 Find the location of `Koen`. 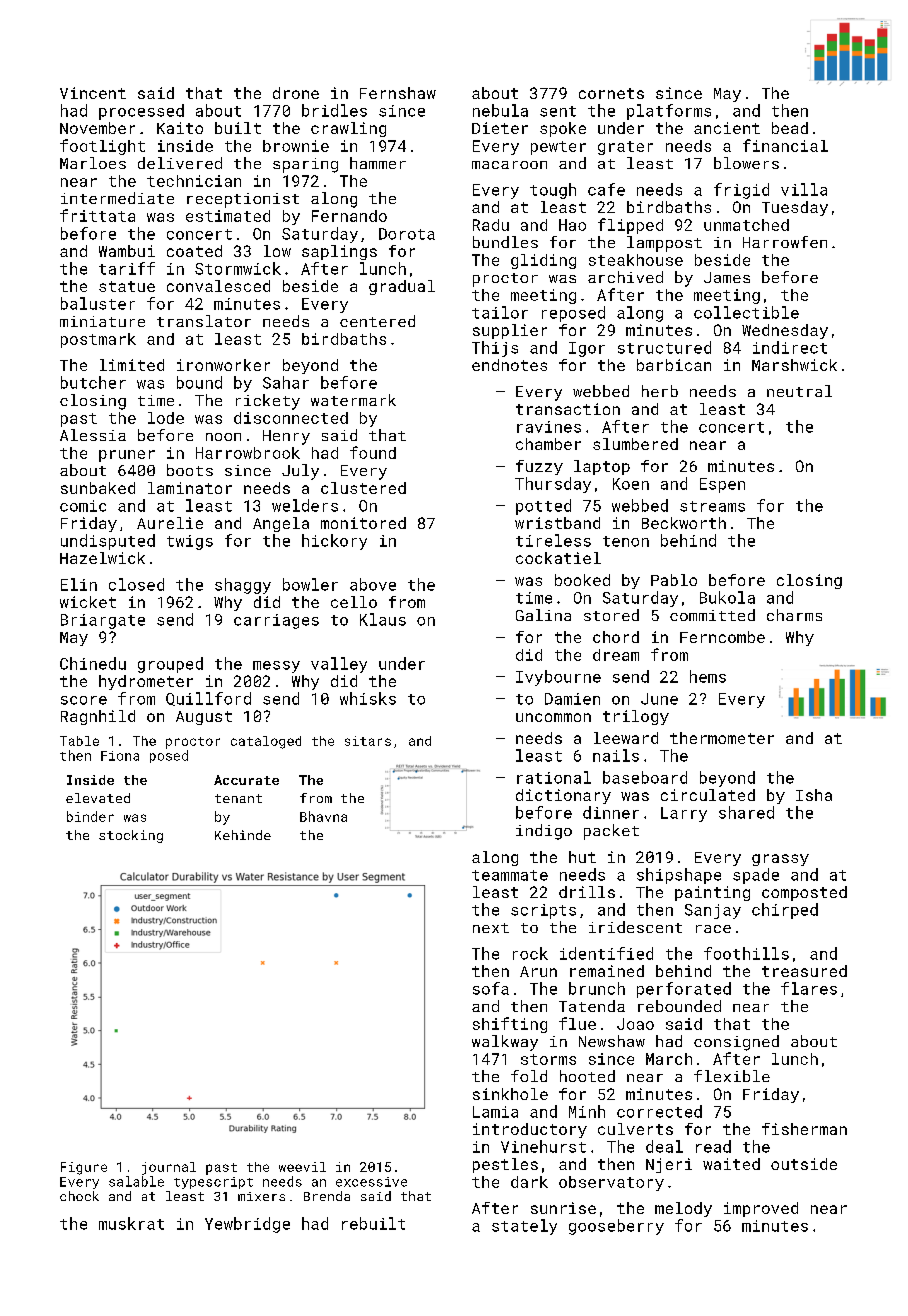

Koen is located at coordinates (631, 484).
